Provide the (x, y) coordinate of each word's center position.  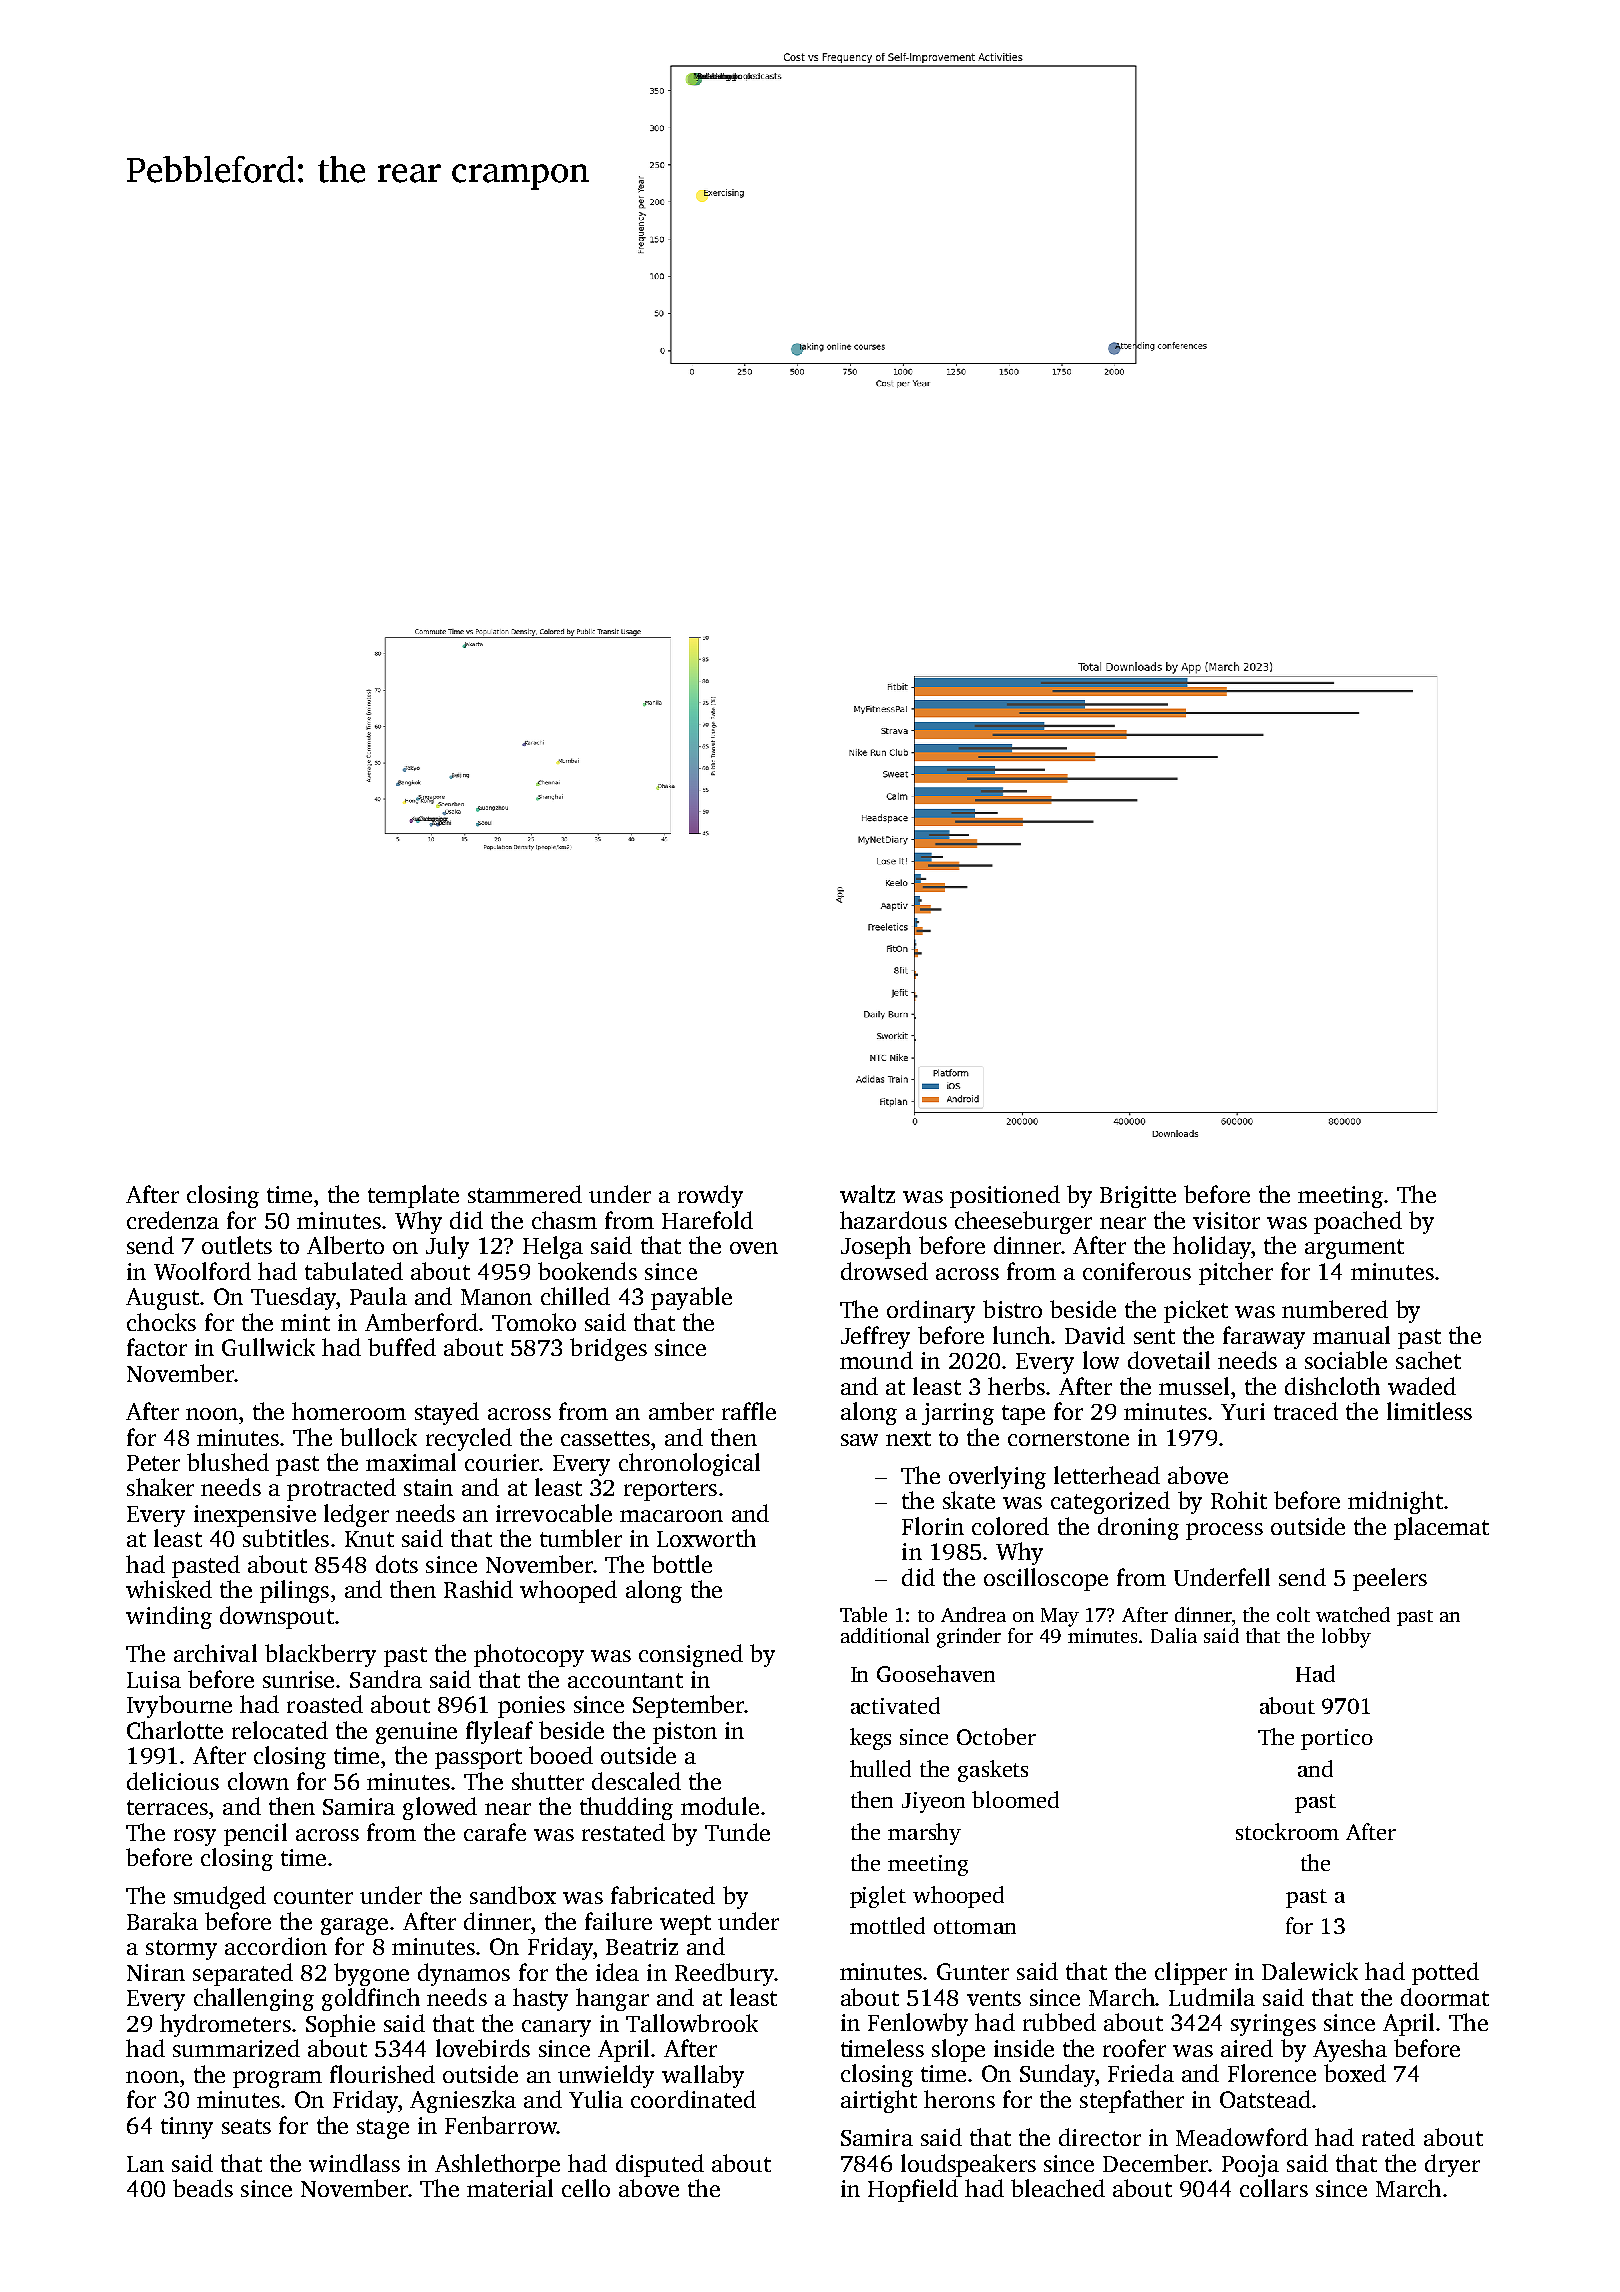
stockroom (1287, 1831)
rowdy (710, 1196)
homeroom (349, 1411)
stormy (181, 1950)
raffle (749, 1411)
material (510, 2188)
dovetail (1169, 1360)
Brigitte (1138, 1197)
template (413, 1196)
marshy (924, 1834)
